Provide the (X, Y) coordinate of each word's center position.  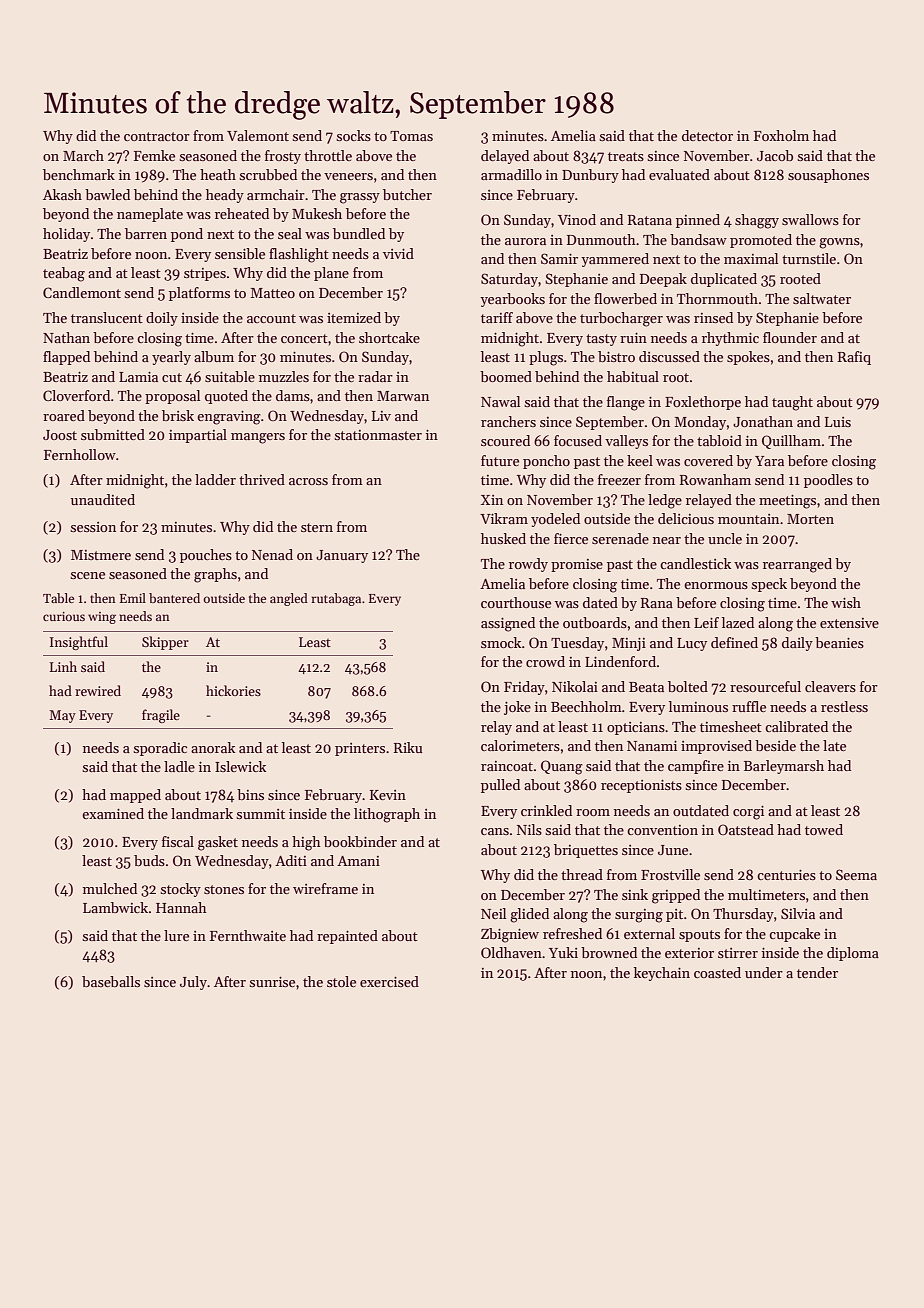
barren (146, 233)
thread (582, 874)
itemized (354, 317)
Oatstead (746, 829)
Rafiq (854, 358)
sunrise (272, 982)
